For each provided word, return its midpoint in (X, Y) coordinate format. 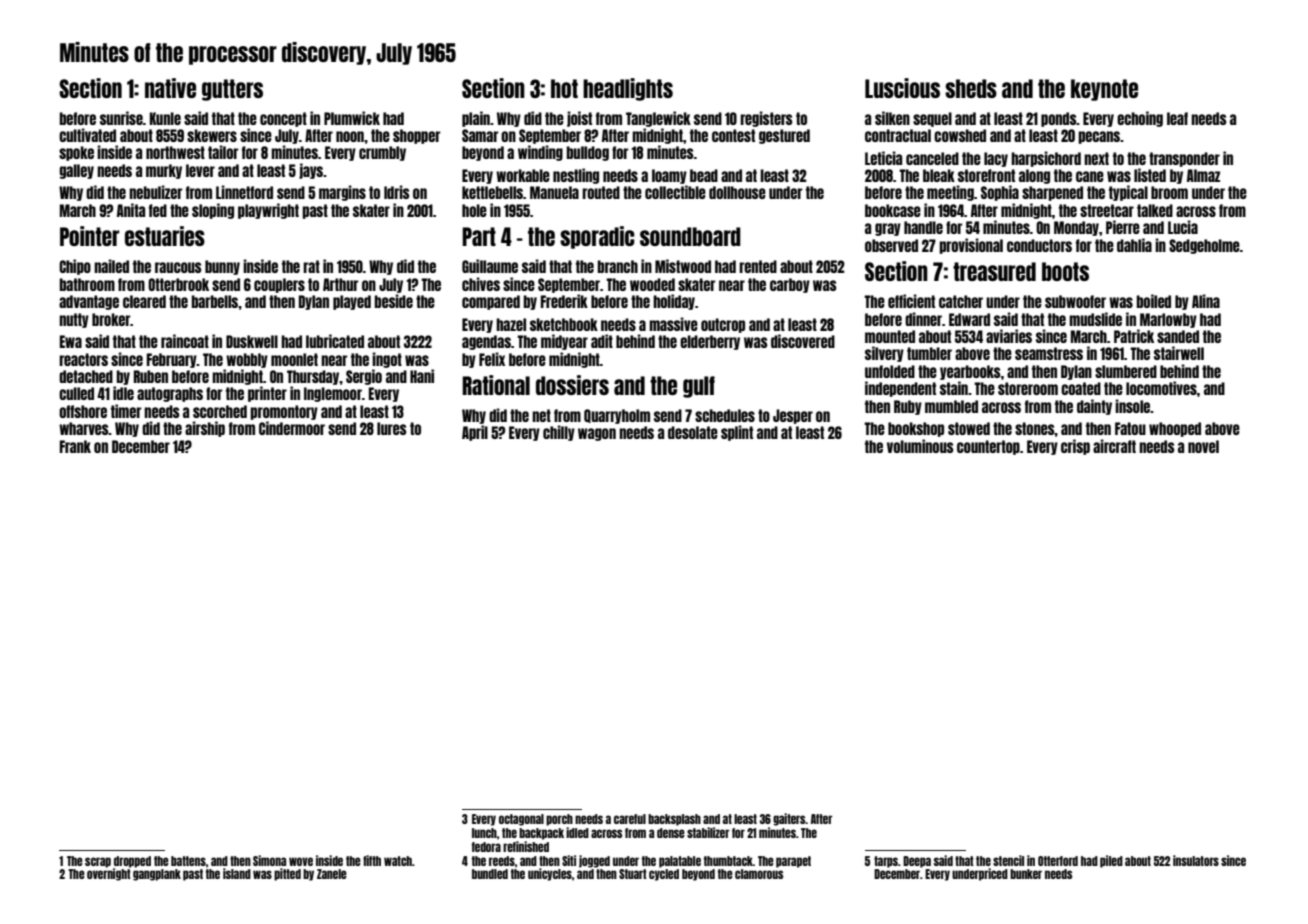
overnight (109, 874)
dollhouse (737, 192)
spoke (76, 153)
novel (1203, 446)
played (352, 302)
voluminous (920, 446)
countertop (988, 447)
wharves (84, 428)
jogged (594, 861)
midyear (564, 342)
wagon (597, 434)
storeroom (1028, 388)
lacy (996, 159)
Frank (75, 446)
